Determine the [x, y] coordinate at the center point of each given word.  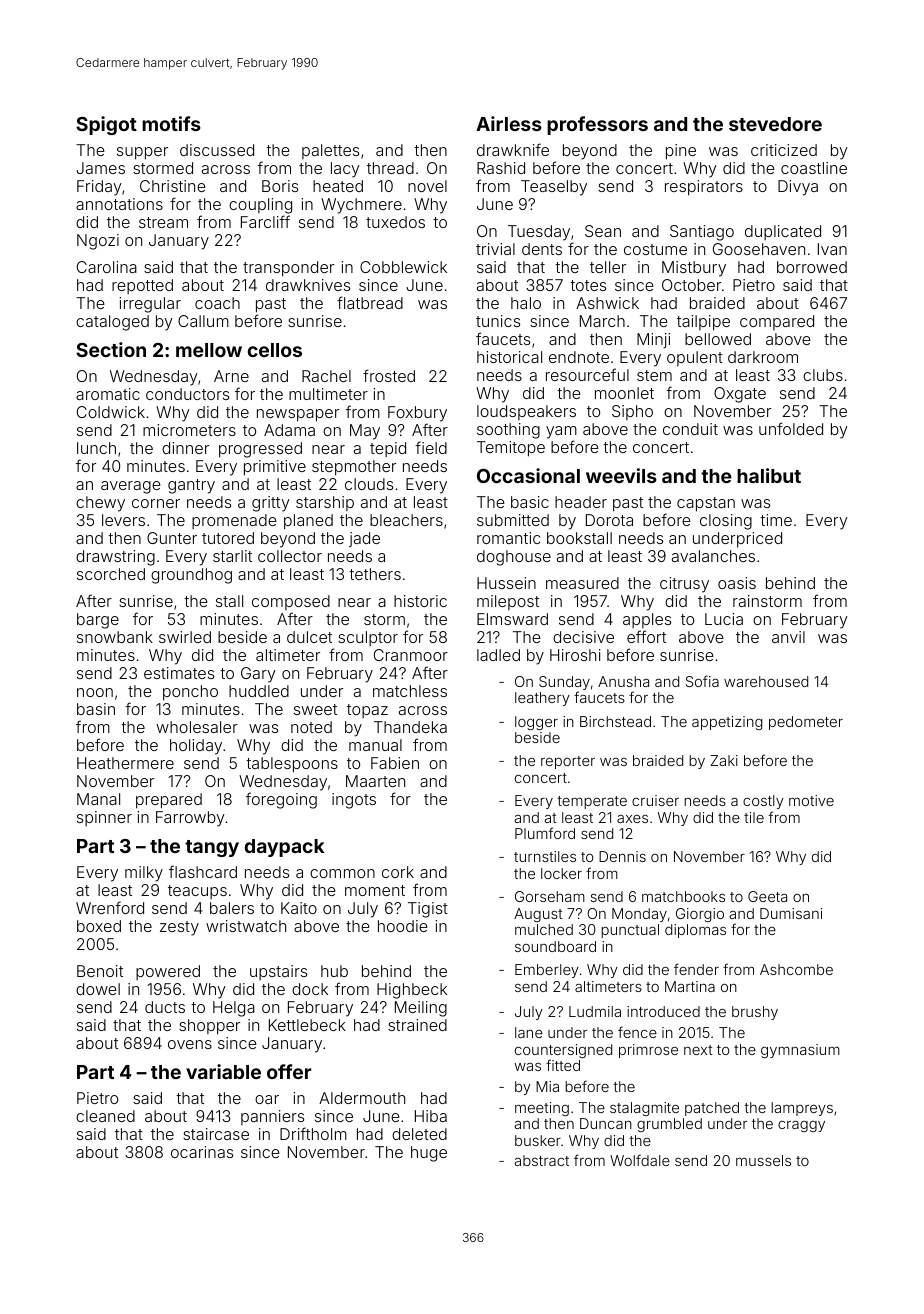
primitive [275, 468]
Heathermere [125, 763]
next [698, 1050]
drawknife [513, 149]
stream [163, 222]
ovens [190, 1044]
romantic [508, 538]
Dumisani [791, 913]
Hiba [431, 1116]
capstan [706, 504]
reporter [568, 762]
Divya [798, 188]
